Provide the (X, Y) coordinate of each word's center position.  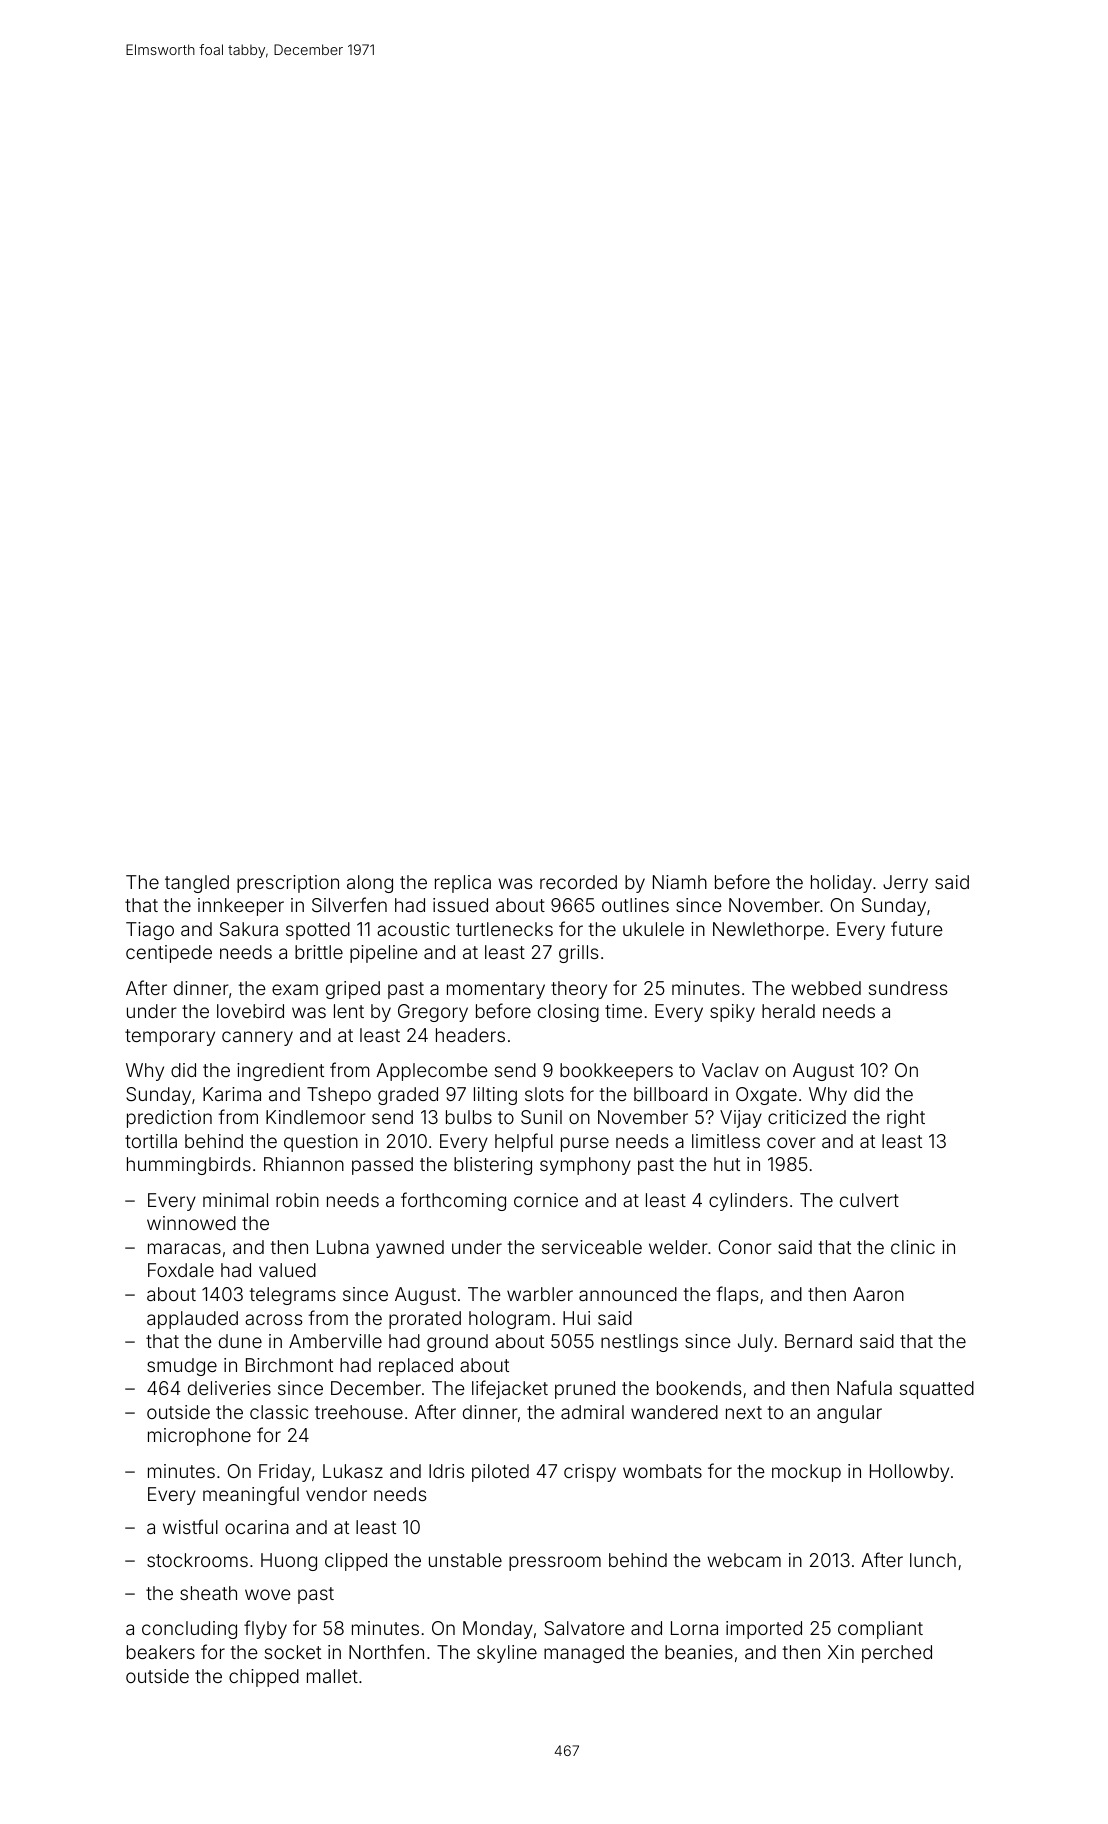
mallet (332, 1676)
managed (584, 1654)
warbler (540, 1294)
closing (568, 1013)
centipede (169, 954)
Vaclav (730, 1070)
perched (897, 1654)
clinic (913, 1247)
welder (678, 1247)
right (906, 1119)
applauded (192, 1320)
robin (297, 1200)
